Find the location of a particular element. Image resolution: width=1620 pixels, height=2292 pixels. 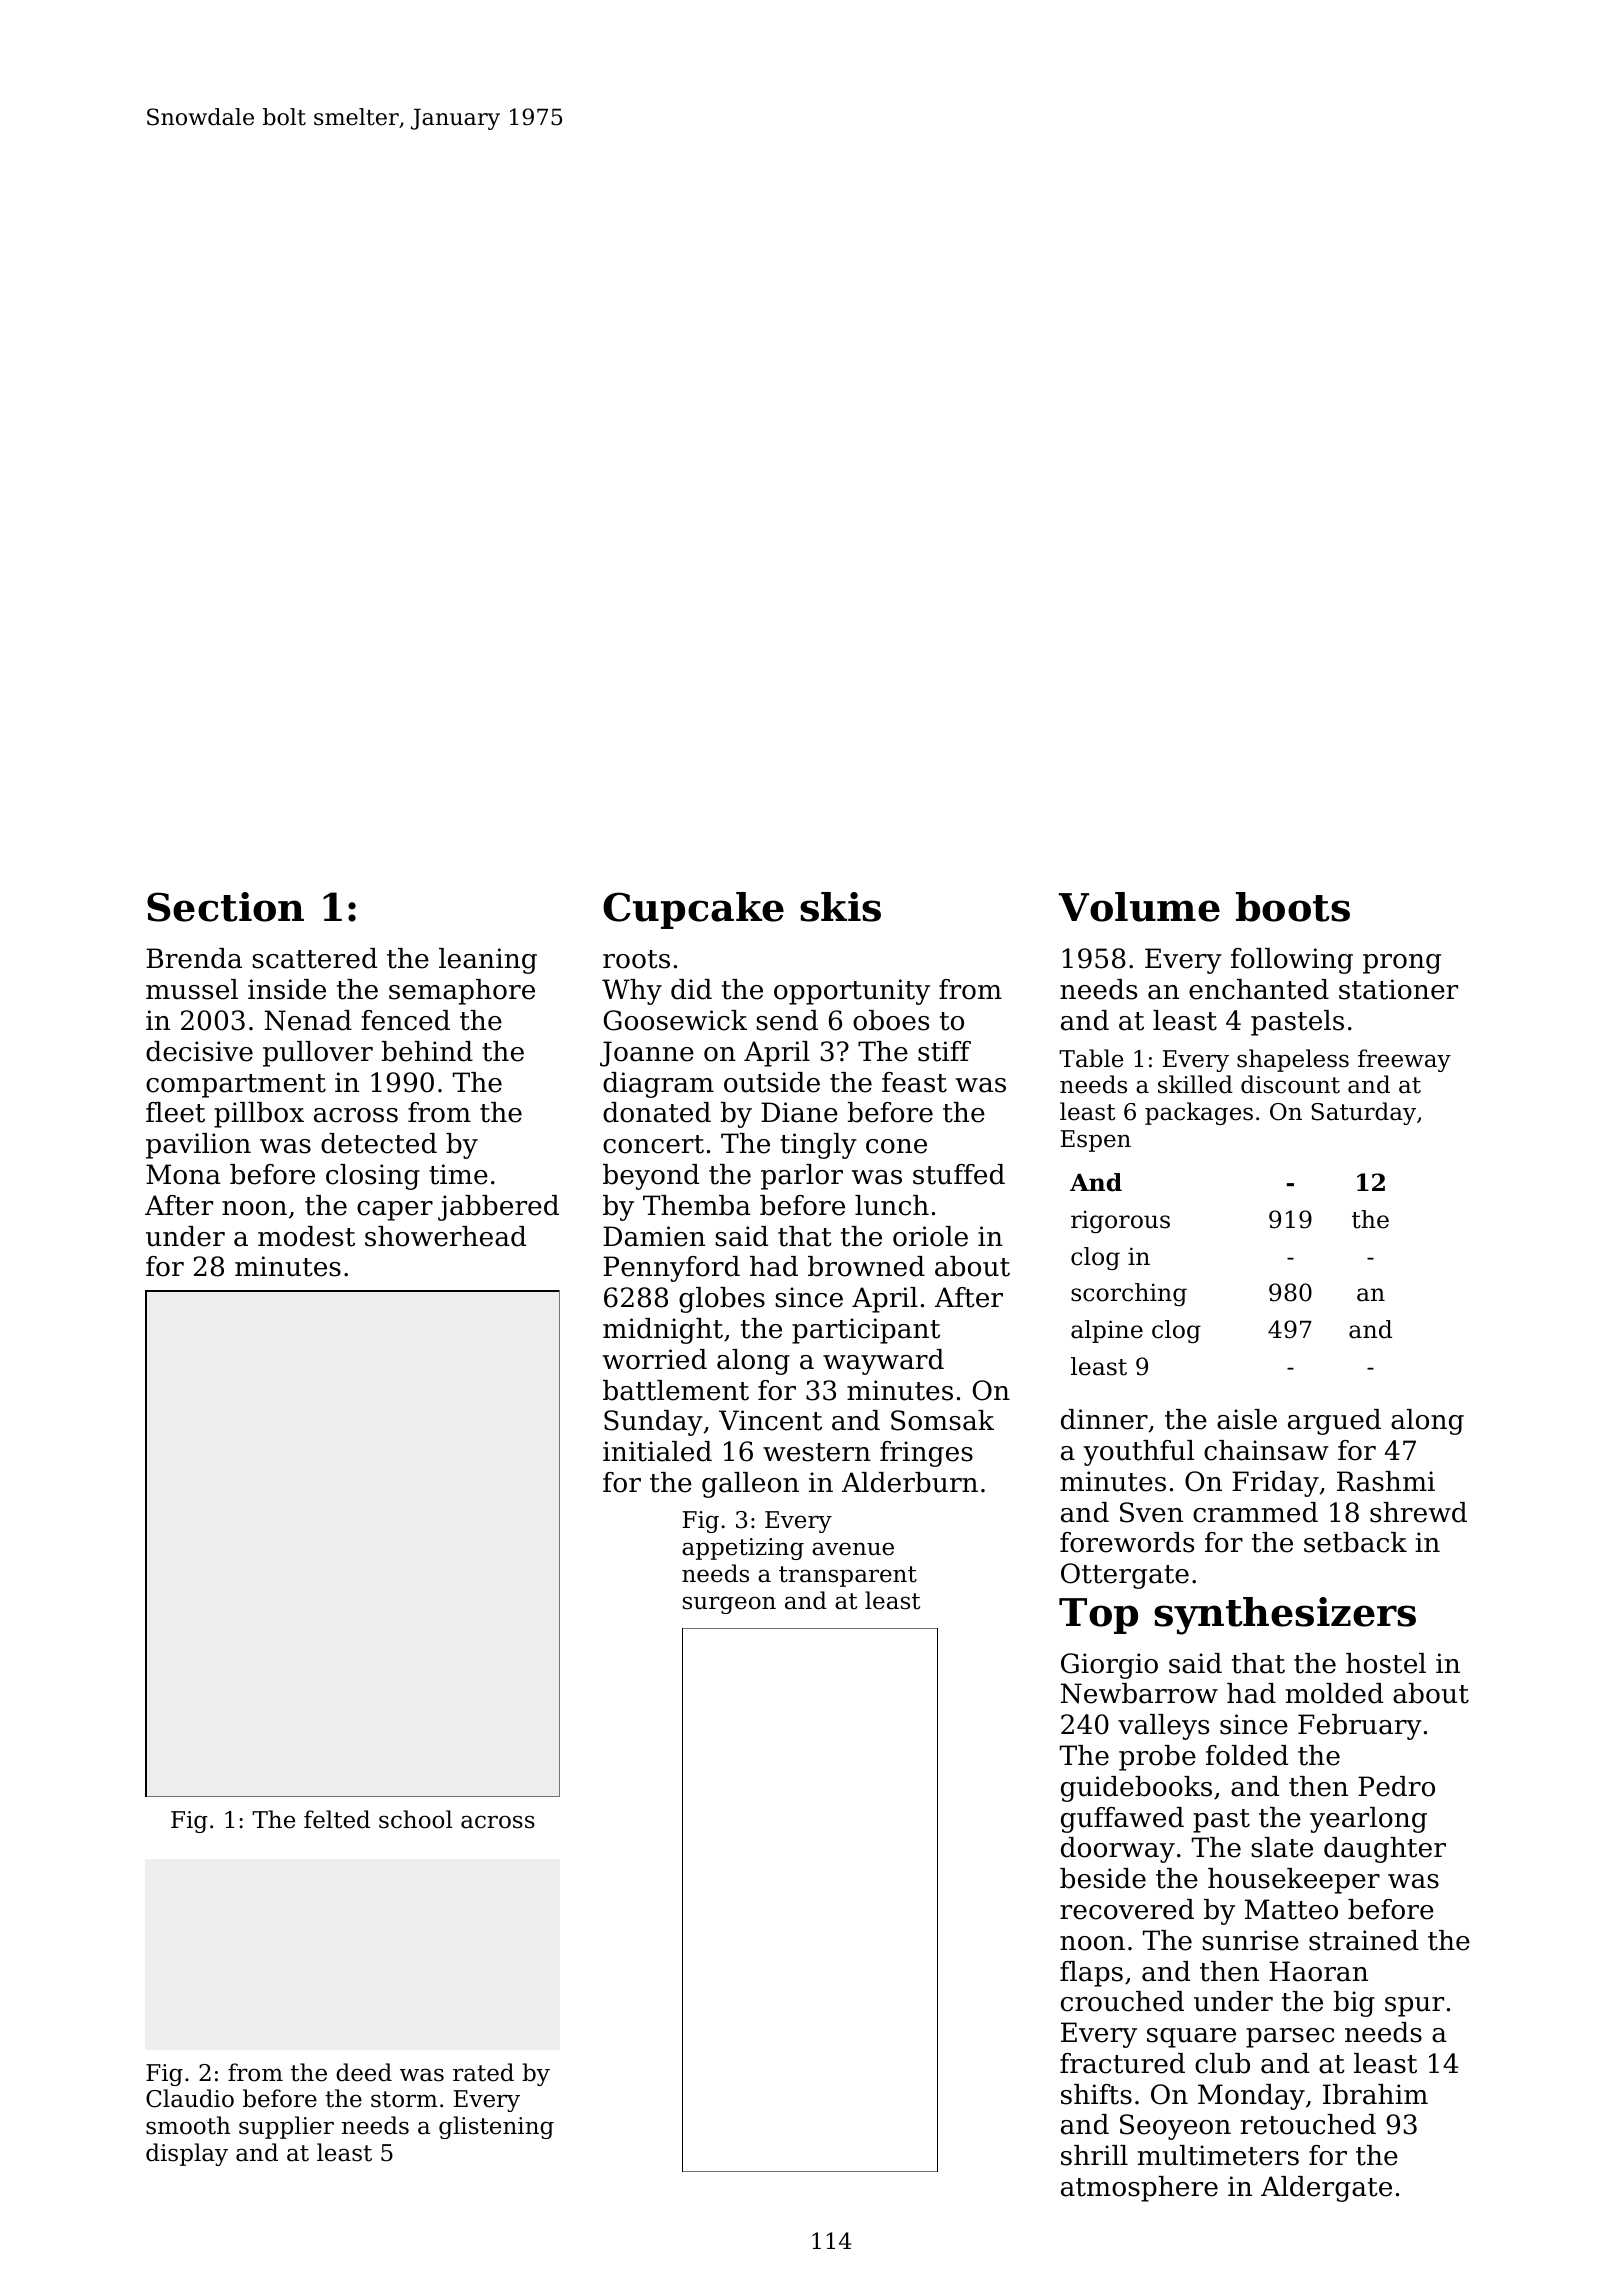

molded is located at coordinates (1334, 1693).
